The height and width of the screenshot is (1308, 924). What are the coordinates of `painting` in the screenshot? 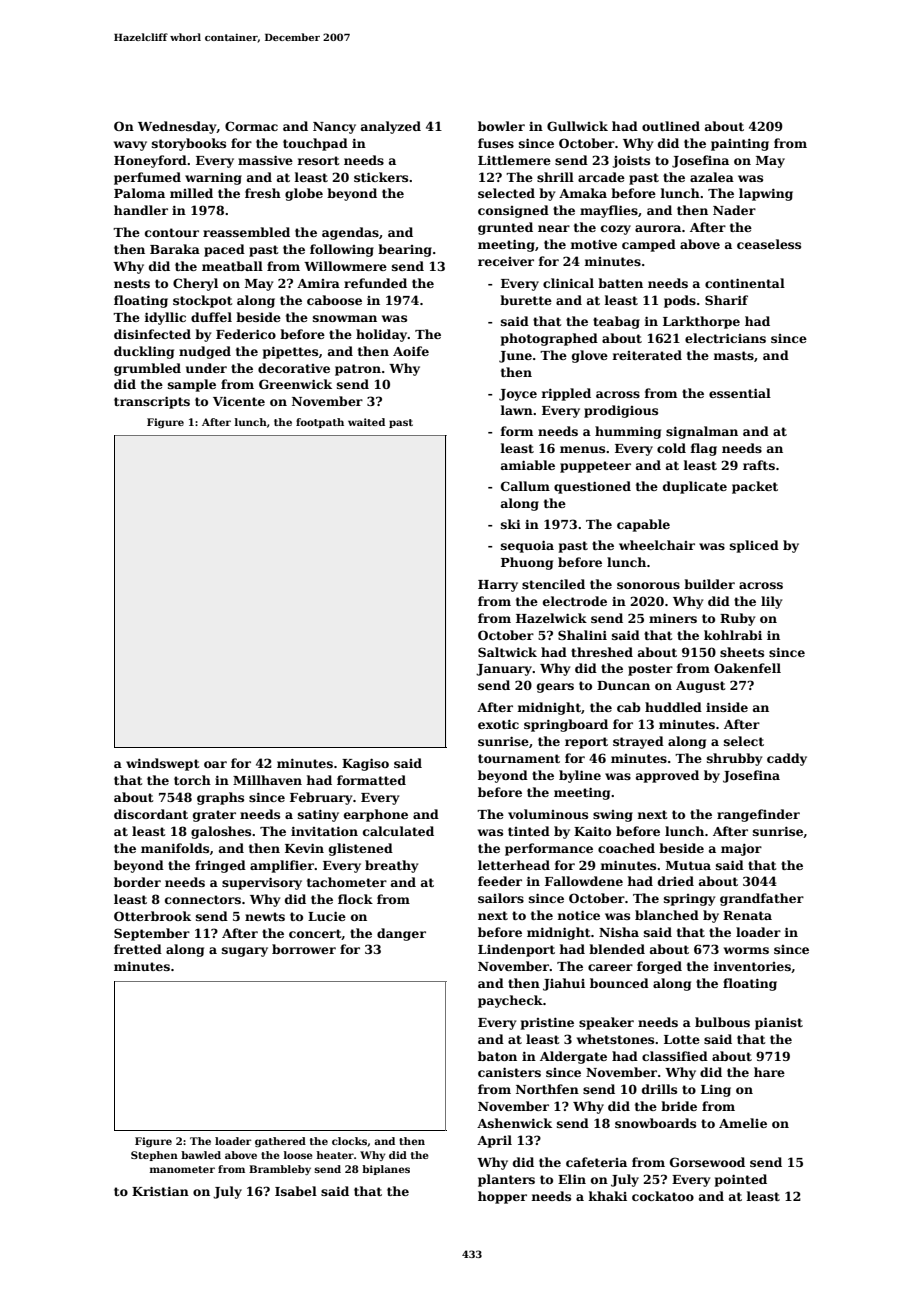 It's located at (740, 144).
